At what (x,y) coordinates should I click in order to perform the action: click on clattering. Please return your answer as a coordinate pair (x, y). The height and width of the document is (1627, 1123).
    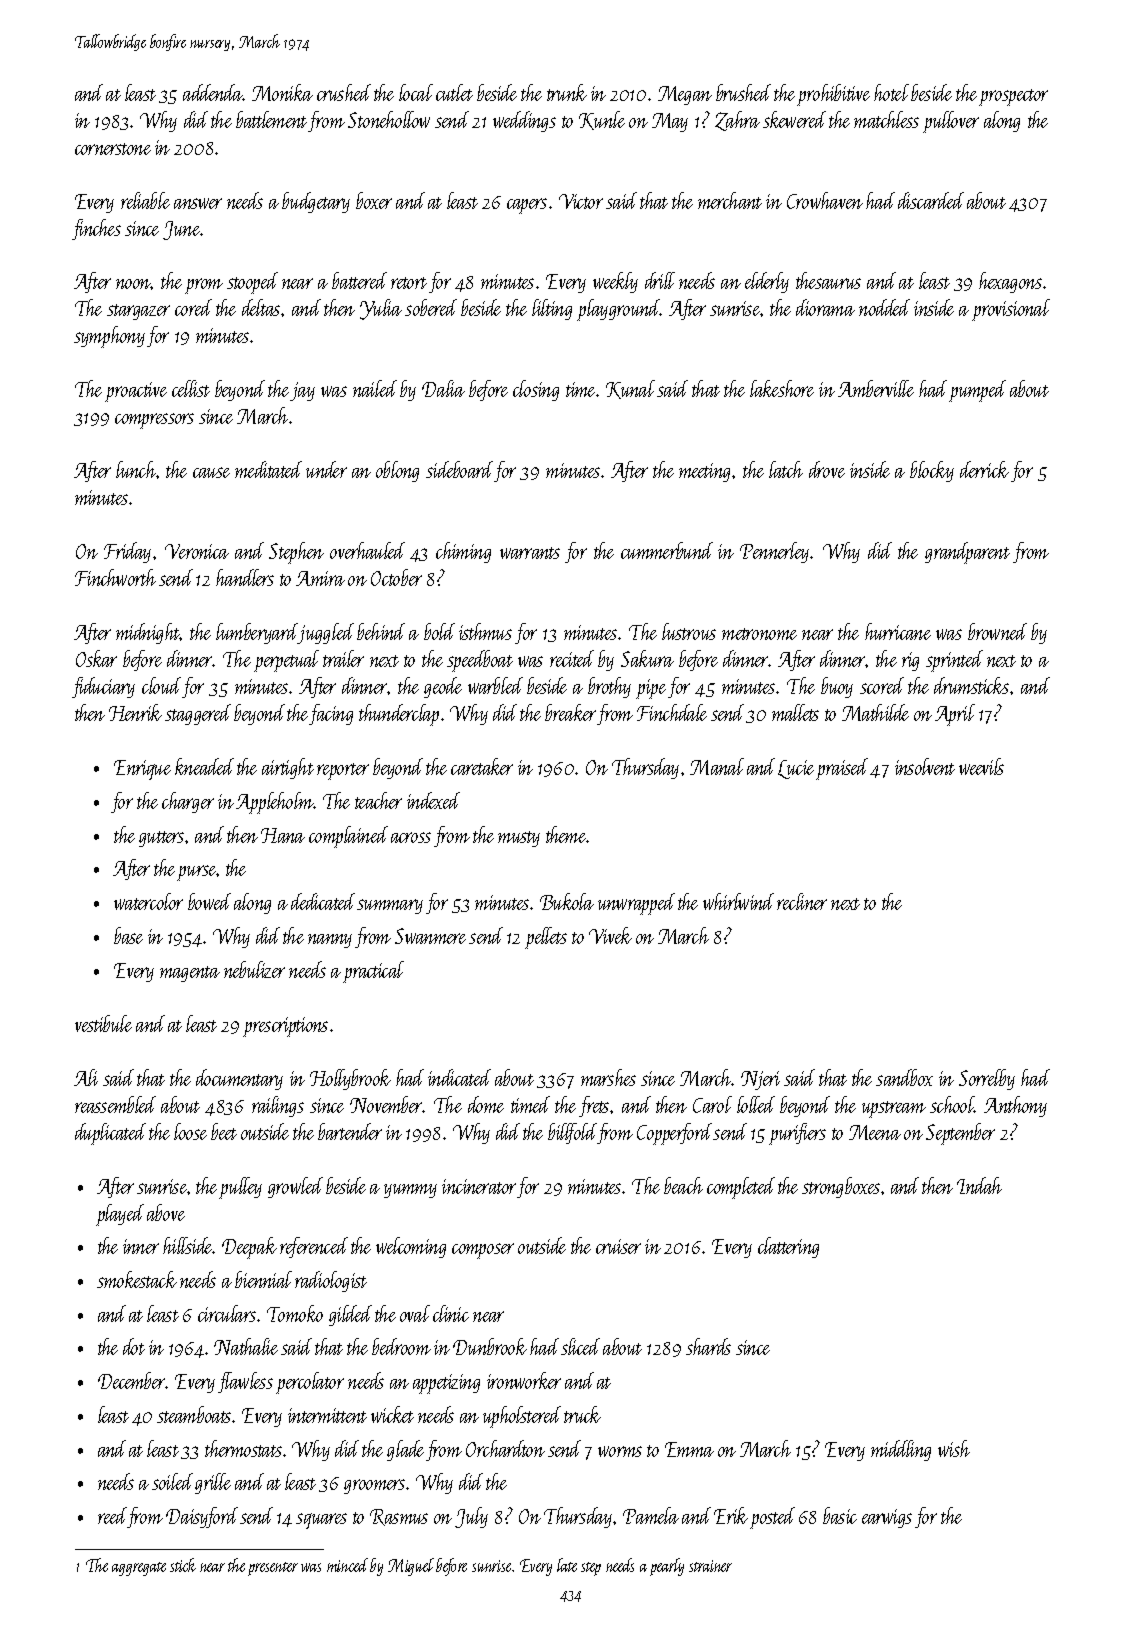
    Looking at the image, I should click on (788, 1247).
